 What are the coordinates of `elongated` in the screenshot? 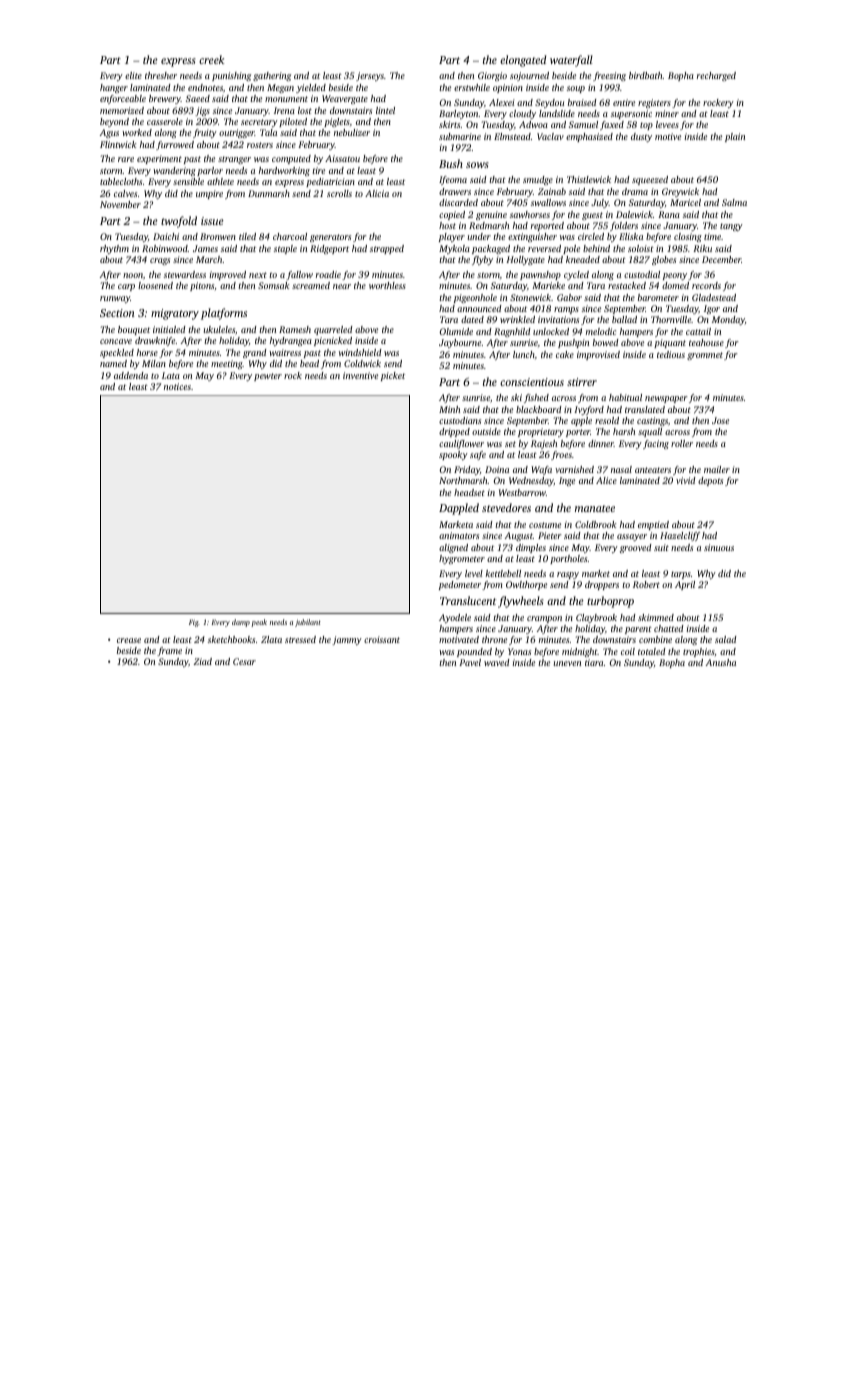 It's located at (523, 61).
